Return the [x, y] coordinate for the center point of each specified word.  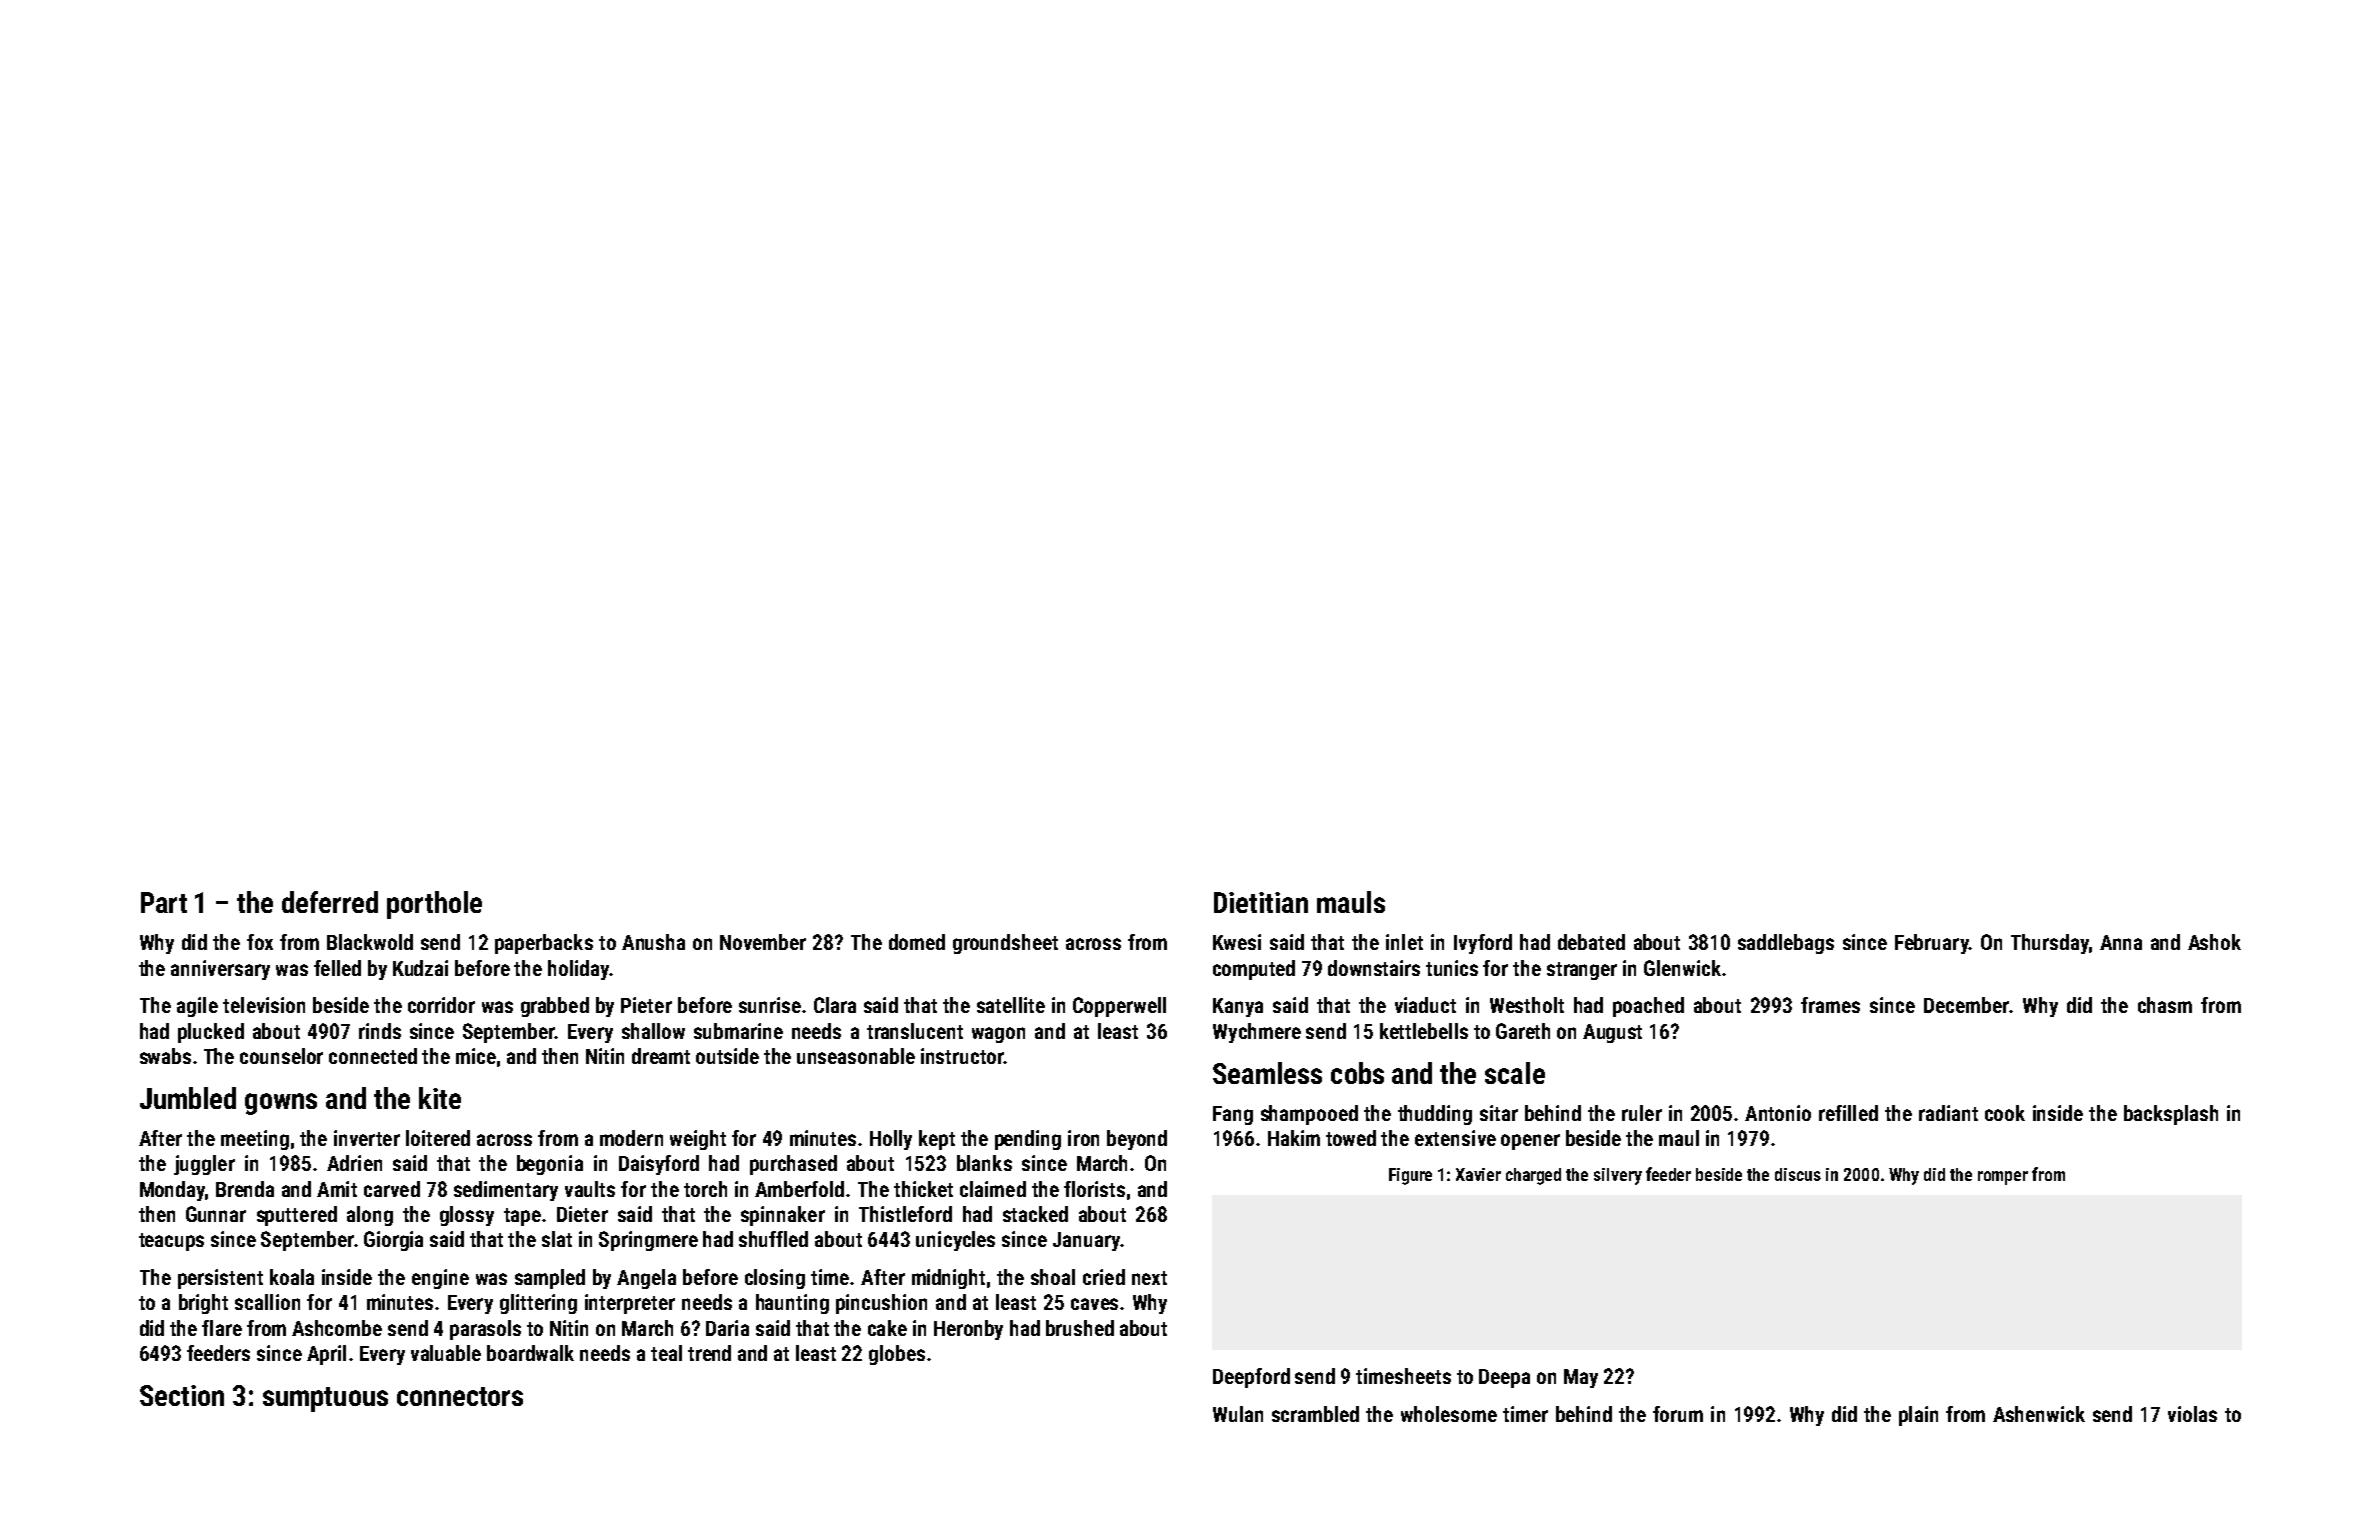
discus [1798, 1174]
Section [182, 1395]
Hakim [1294, 1138]
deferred [330, 902]
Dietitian [1261, 902]
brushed [1080, 1328]
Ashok [2214, 942]
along [370, 1216]
